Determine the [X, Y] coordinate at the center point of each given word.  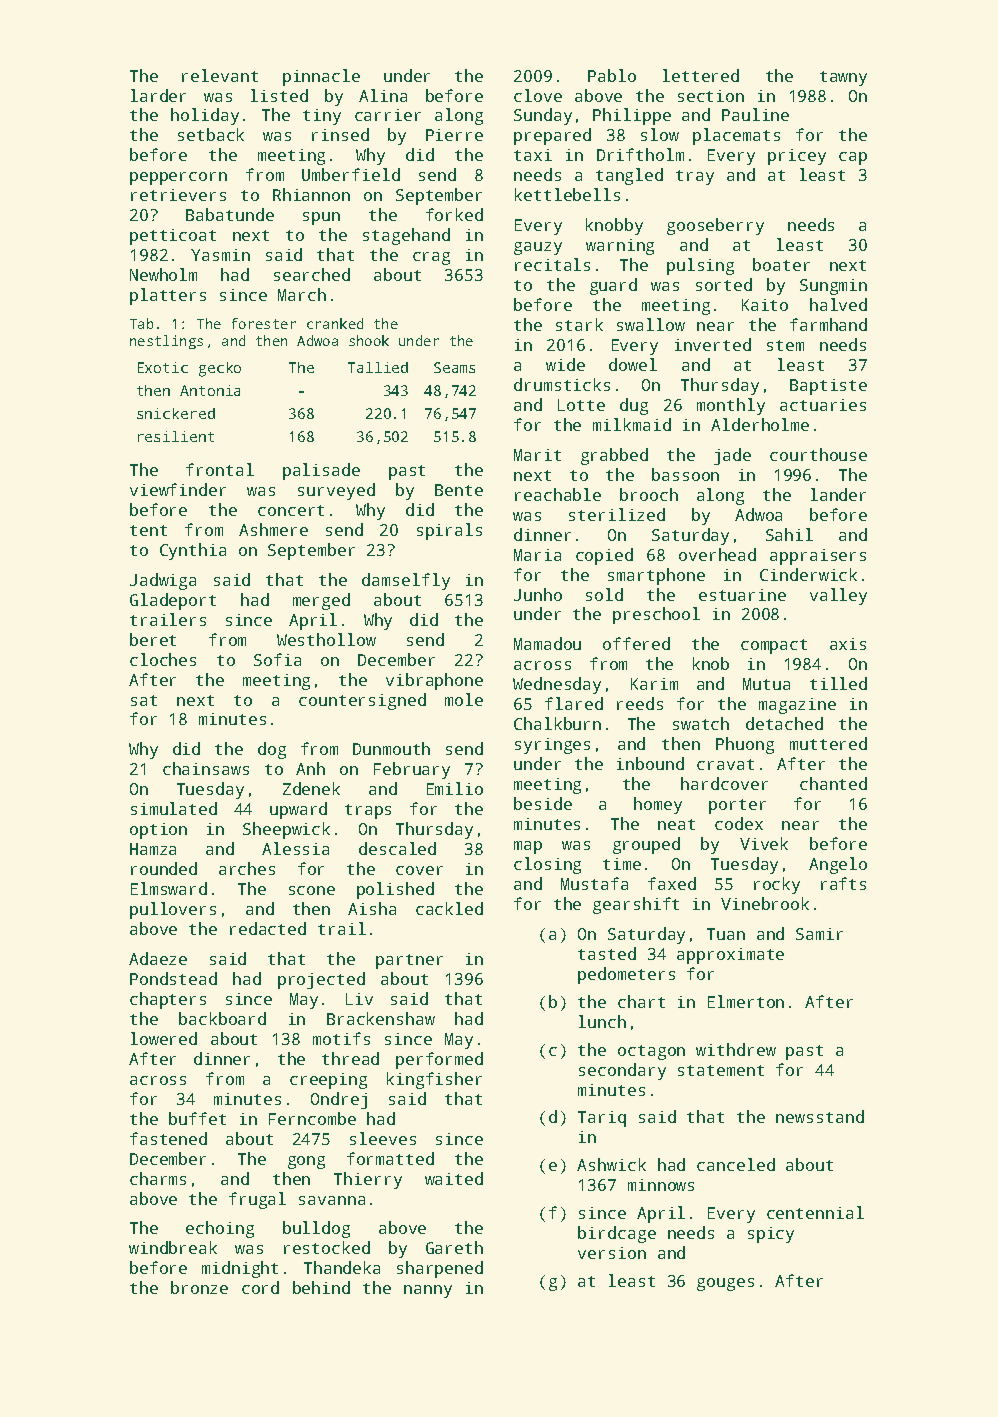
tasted [607, 953]
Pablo [612, 75]
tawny [843, 78]
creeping [328, 1081]
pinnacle [321, 77]
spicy [771, 1235]
